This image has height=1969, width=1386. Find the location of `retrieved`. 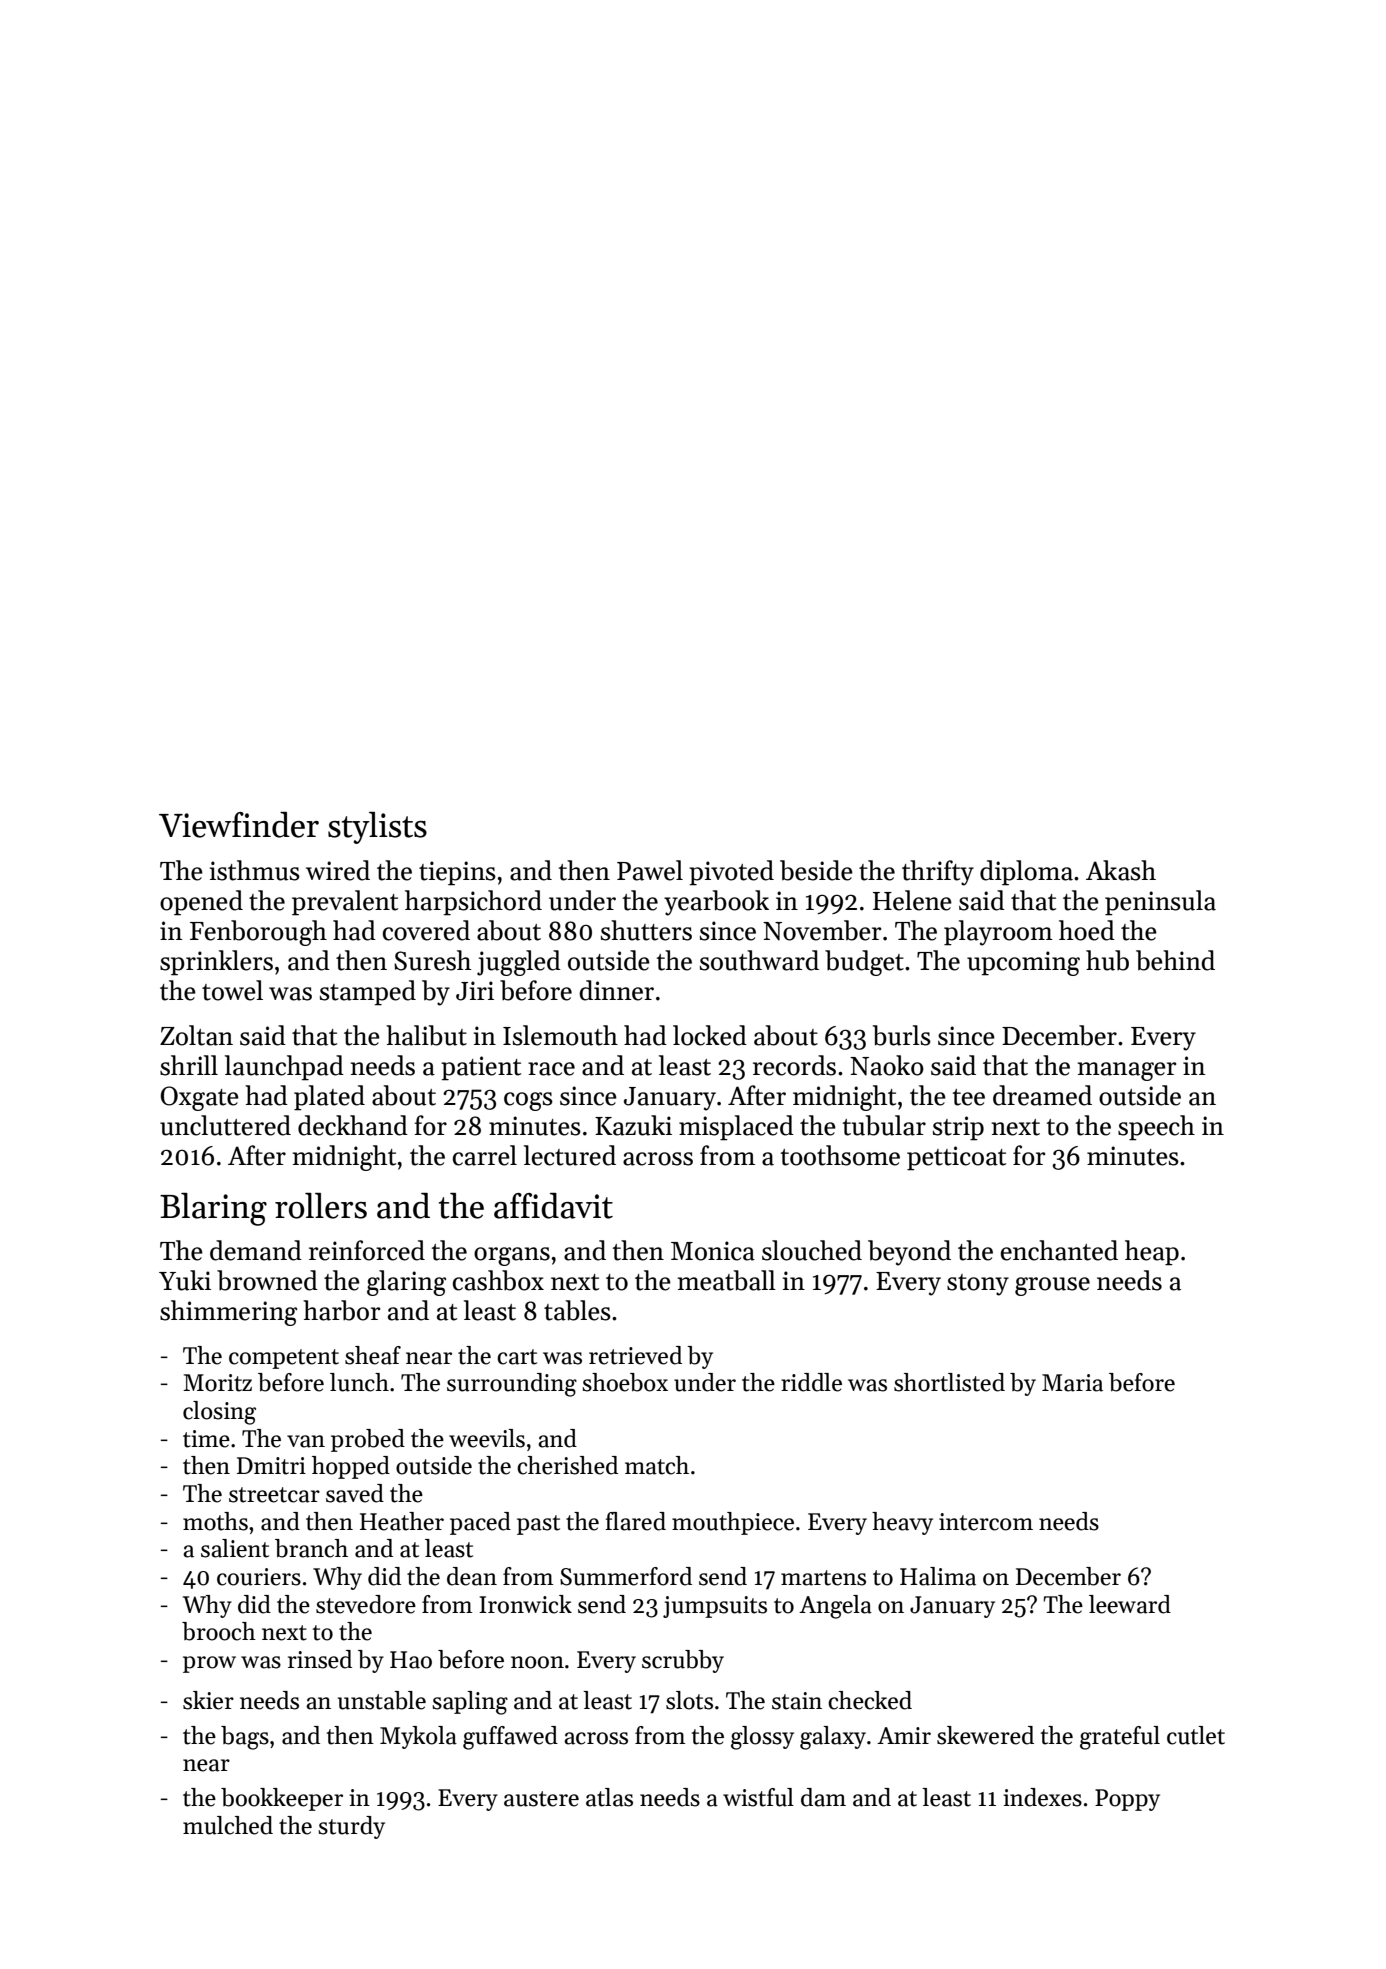

retrieved is located at coordinates (635, 1355).
